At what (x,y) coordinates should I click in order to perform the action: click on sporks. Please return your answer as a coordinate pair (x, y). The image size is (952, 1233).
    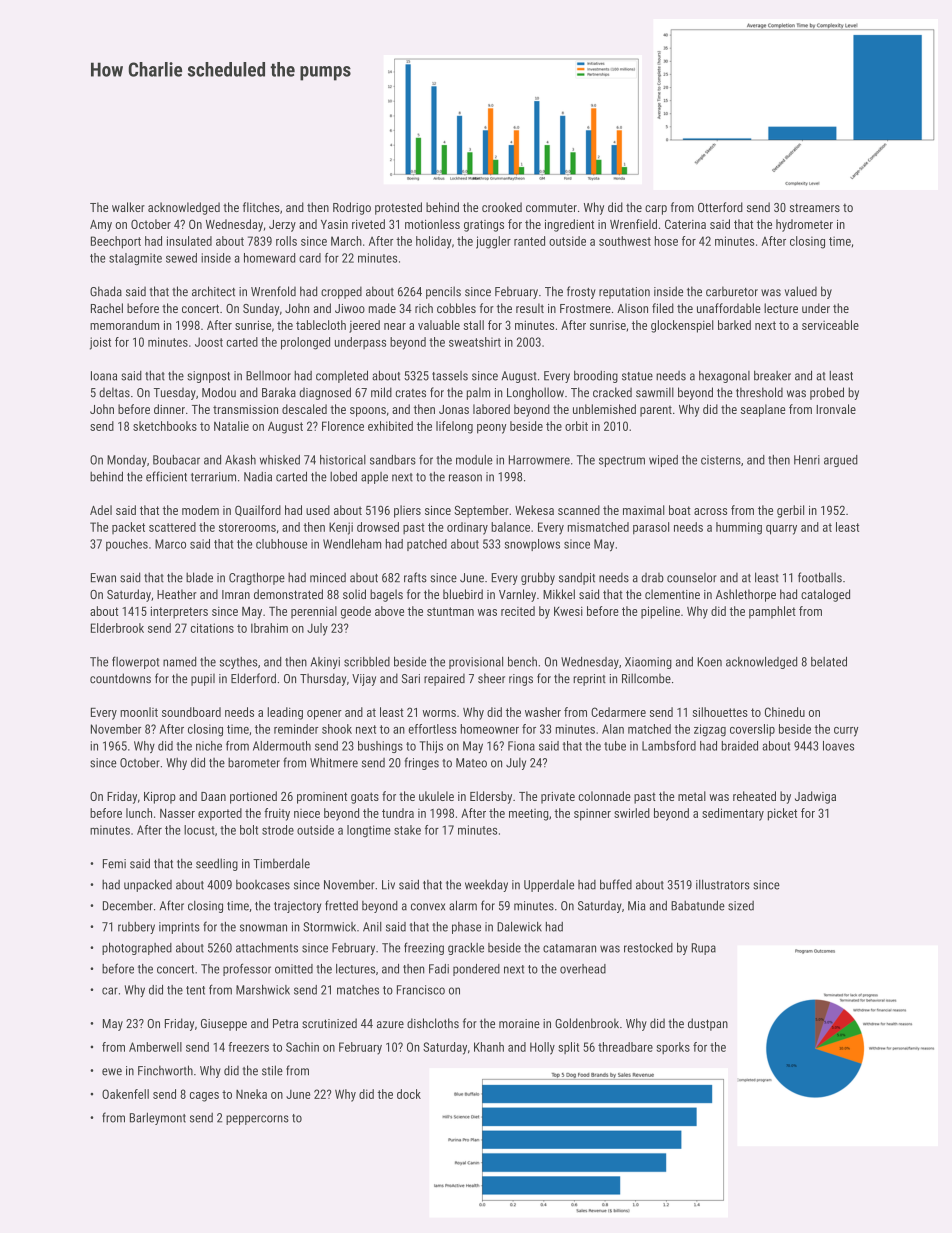
    Looking at the image, I should click on (673, 1048).
